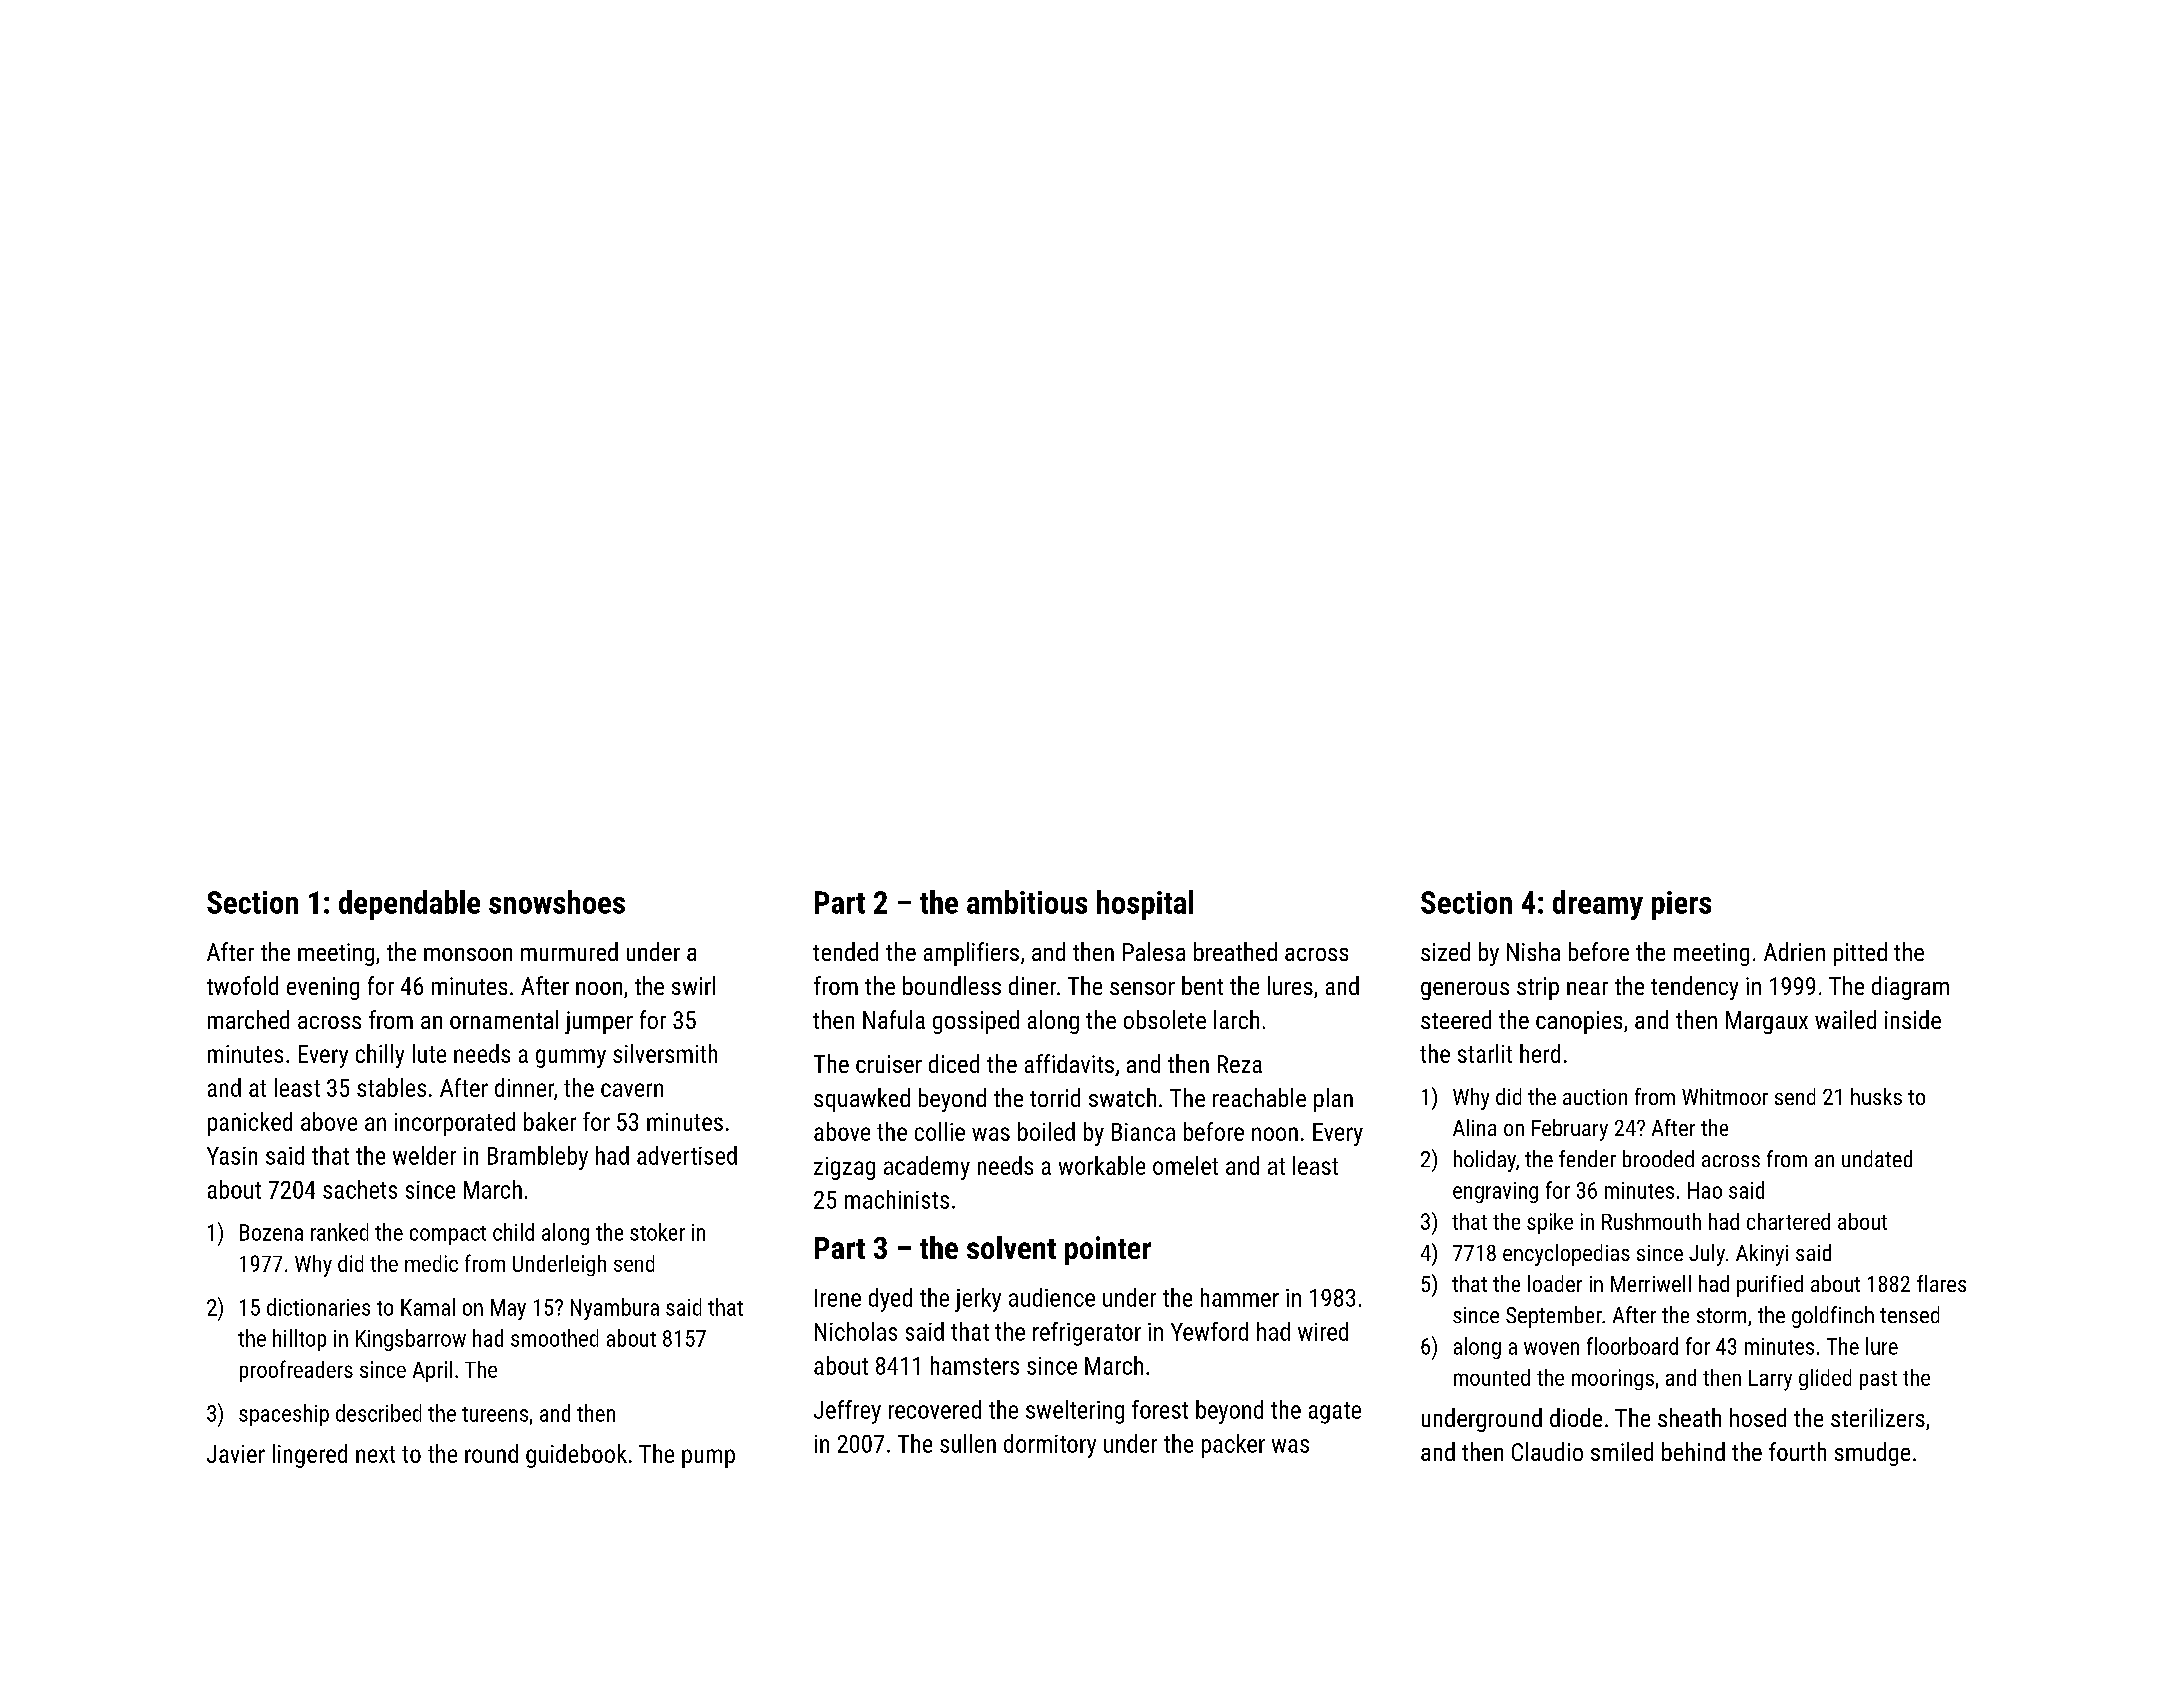 The width and height of the image is (2178, 1683). Describe the element at coordinates (1860, 954) in the image. I see `pitted` at that location.
